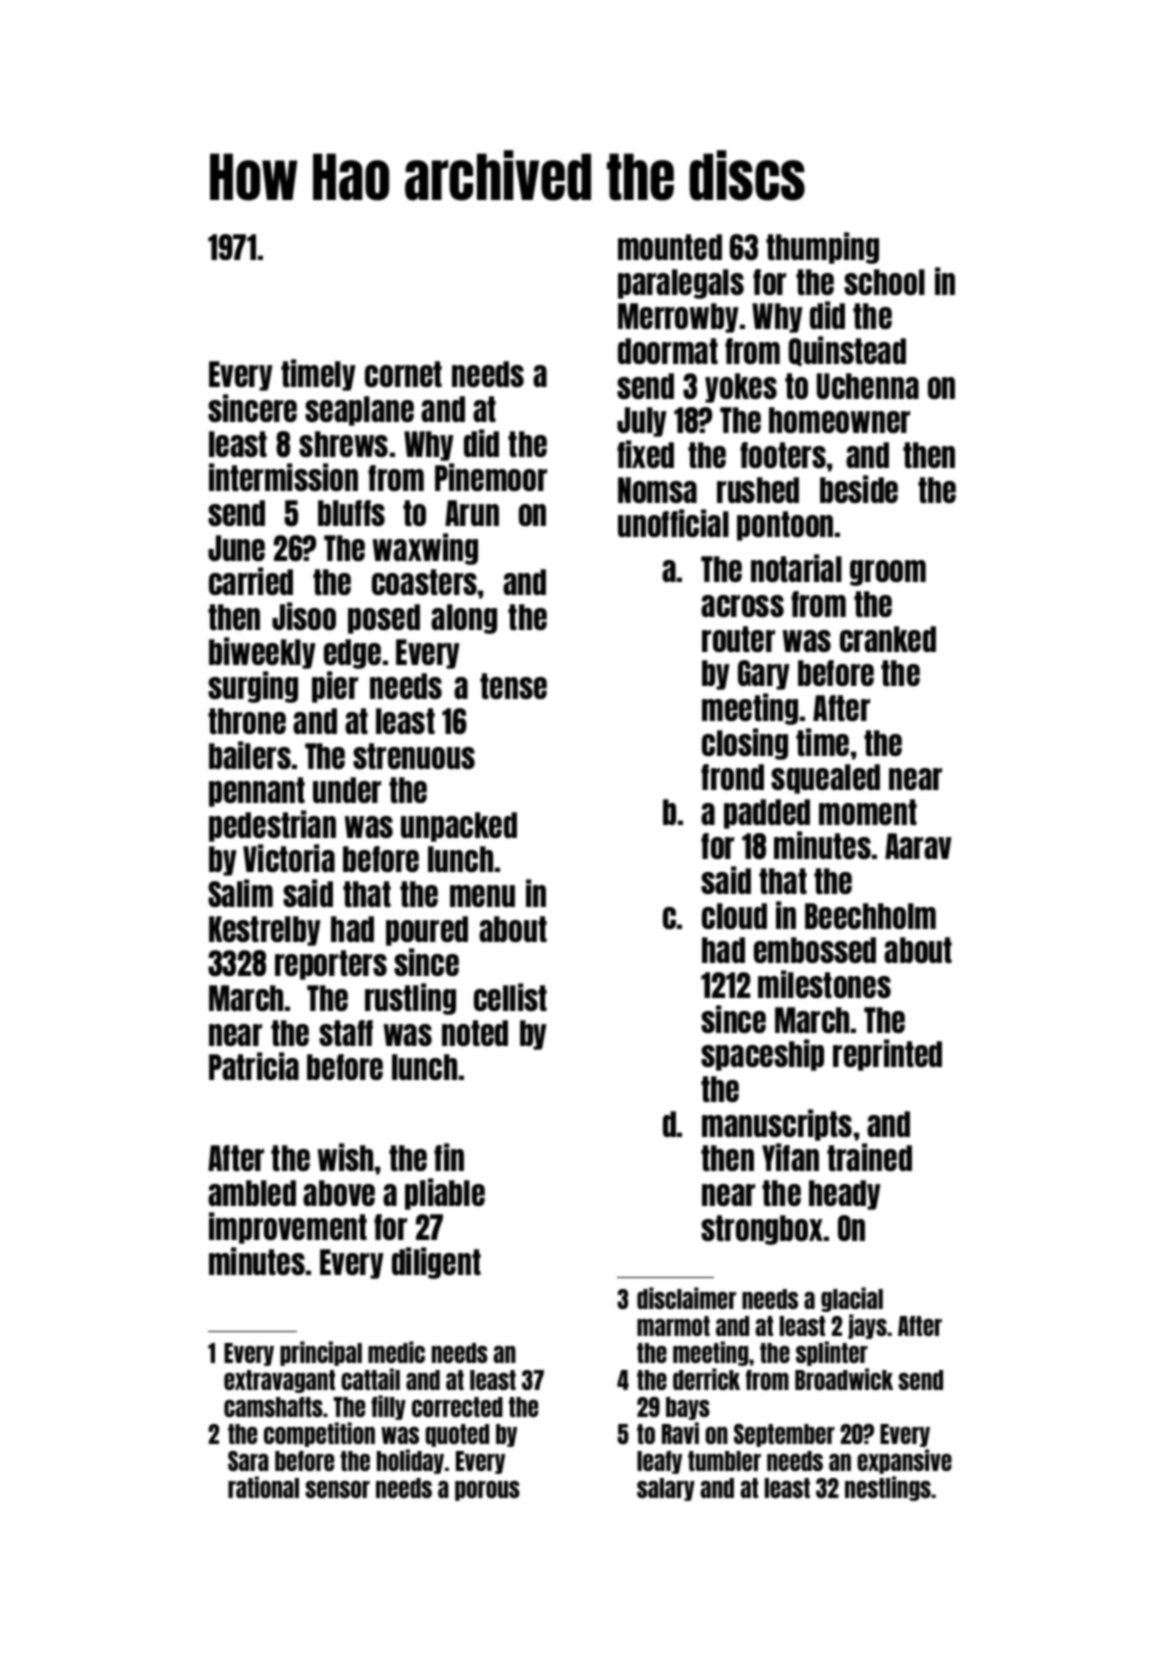  Describe the element at coordinates (666, 1489) in the image. I see `salary` at that location.
